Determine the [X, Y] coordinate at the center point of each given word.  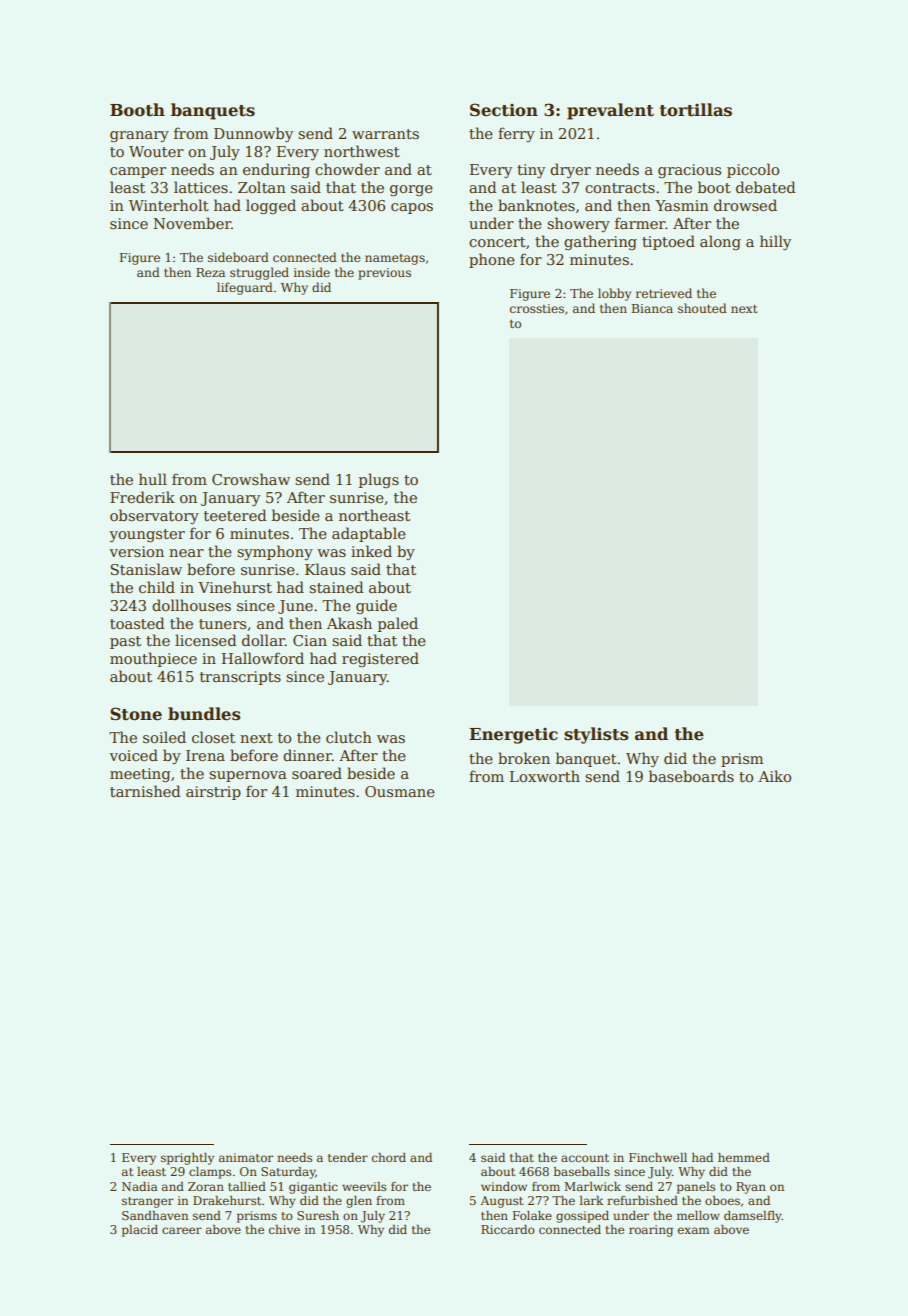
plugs [378, 480]
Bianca [652, 308]
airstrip [213, 793]
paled [397, 624]
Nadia [140, 1186]
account [585, 1158]
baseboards [691, 776]
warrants [385, 134]
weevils [364, 1186]
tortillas [696, 110]
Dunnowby [253, 134]
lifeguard [245, 288]
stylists [596, 735]
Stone [136, 714]
